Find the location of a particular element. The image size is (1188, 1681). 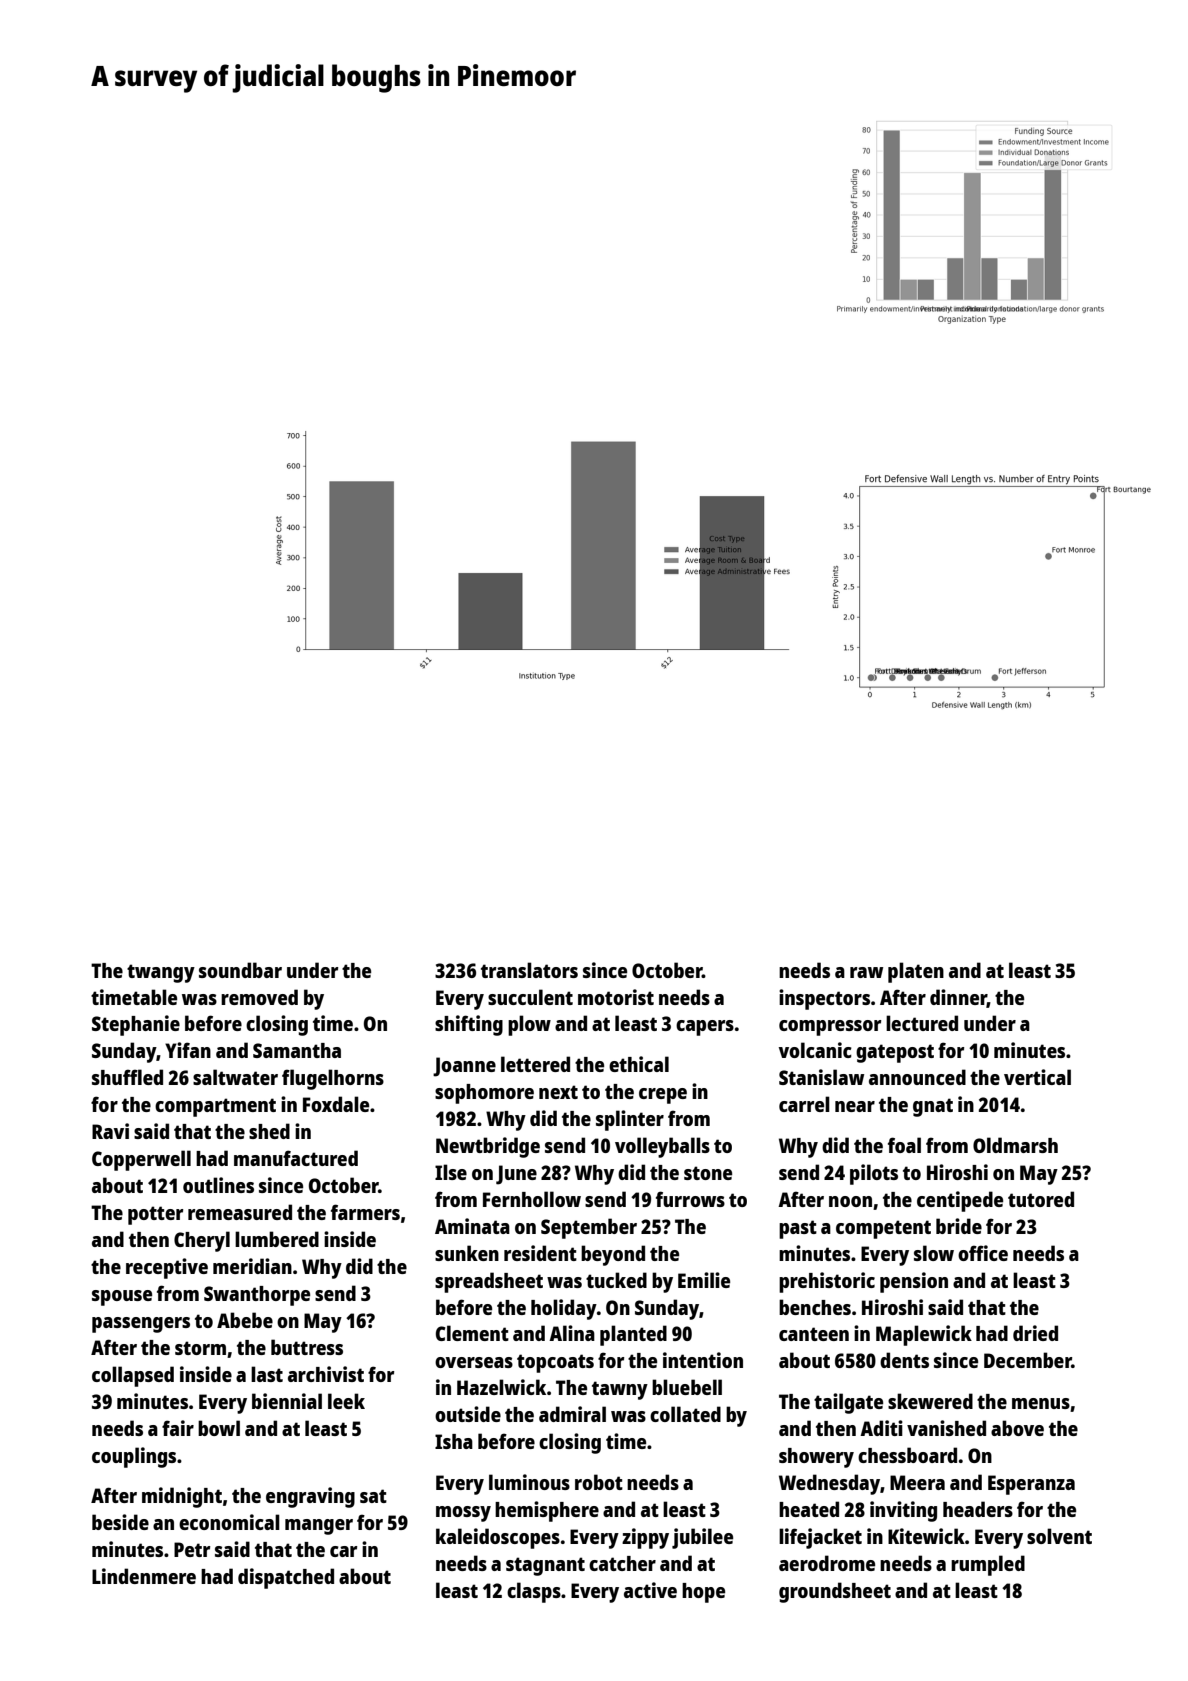

groundsheet is located at coordinates (835, 1592).
